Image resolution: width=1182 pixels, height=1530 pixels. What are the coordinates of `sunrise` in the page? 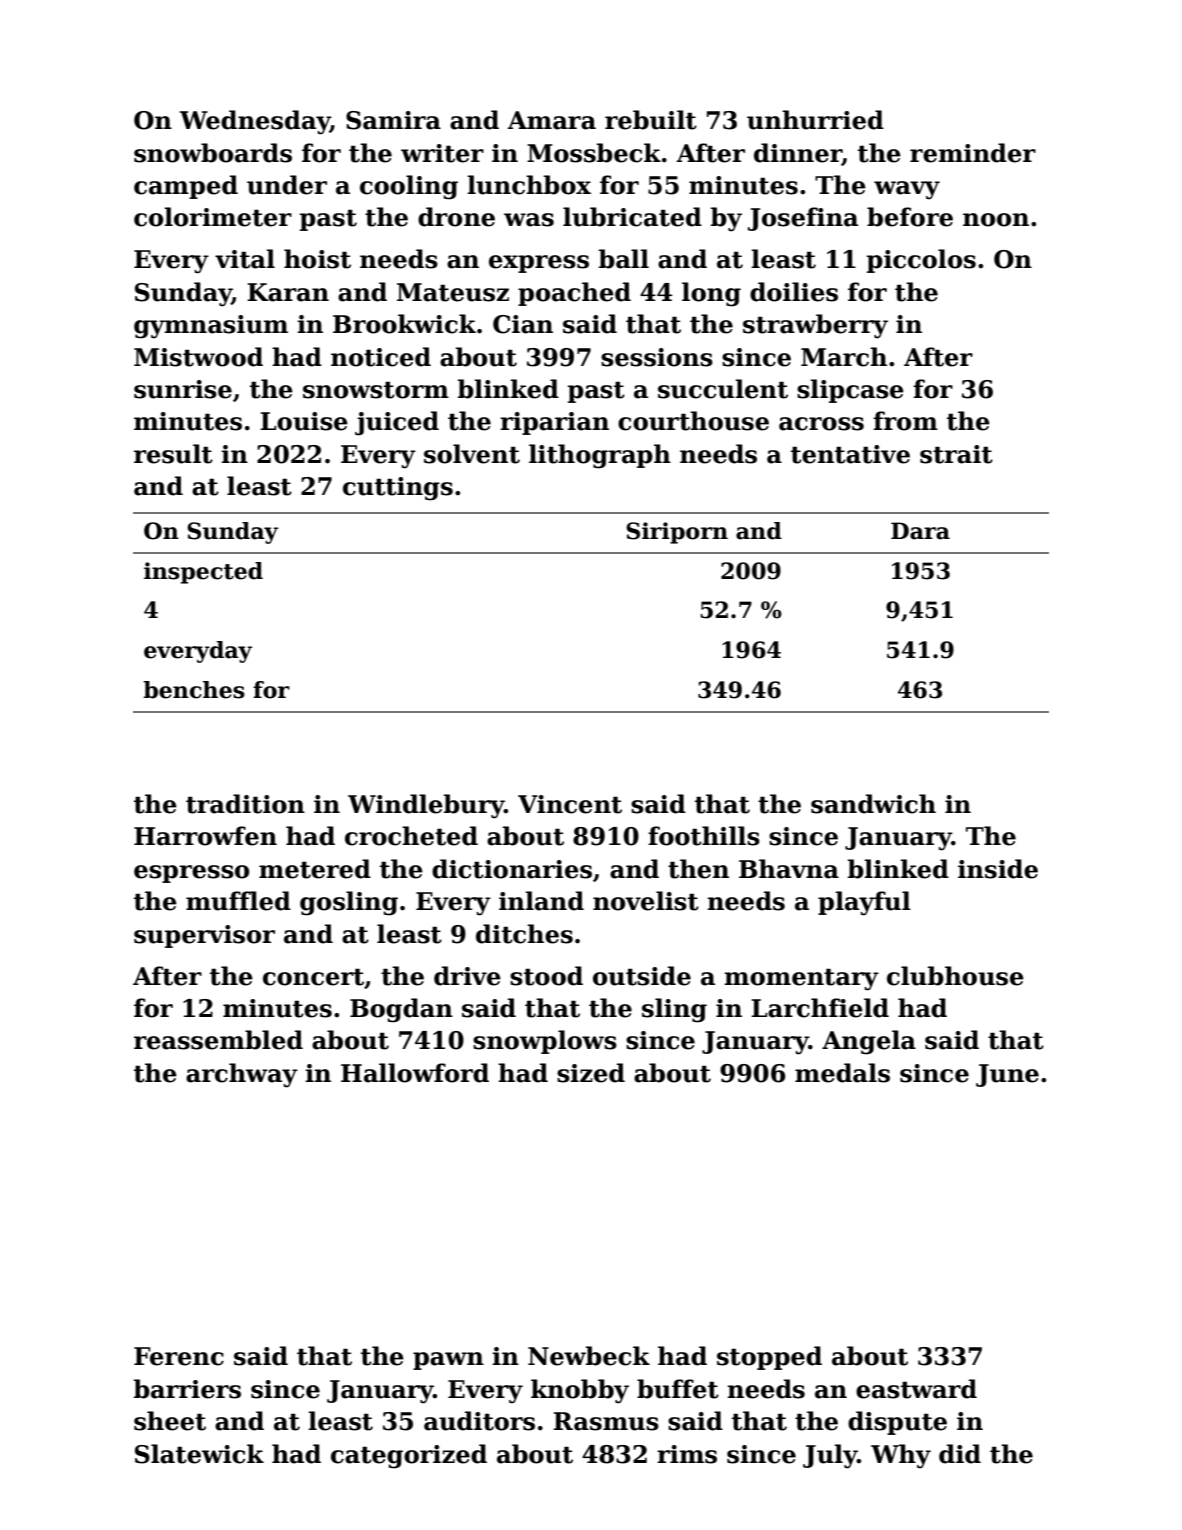 It's located at (183, 389).
